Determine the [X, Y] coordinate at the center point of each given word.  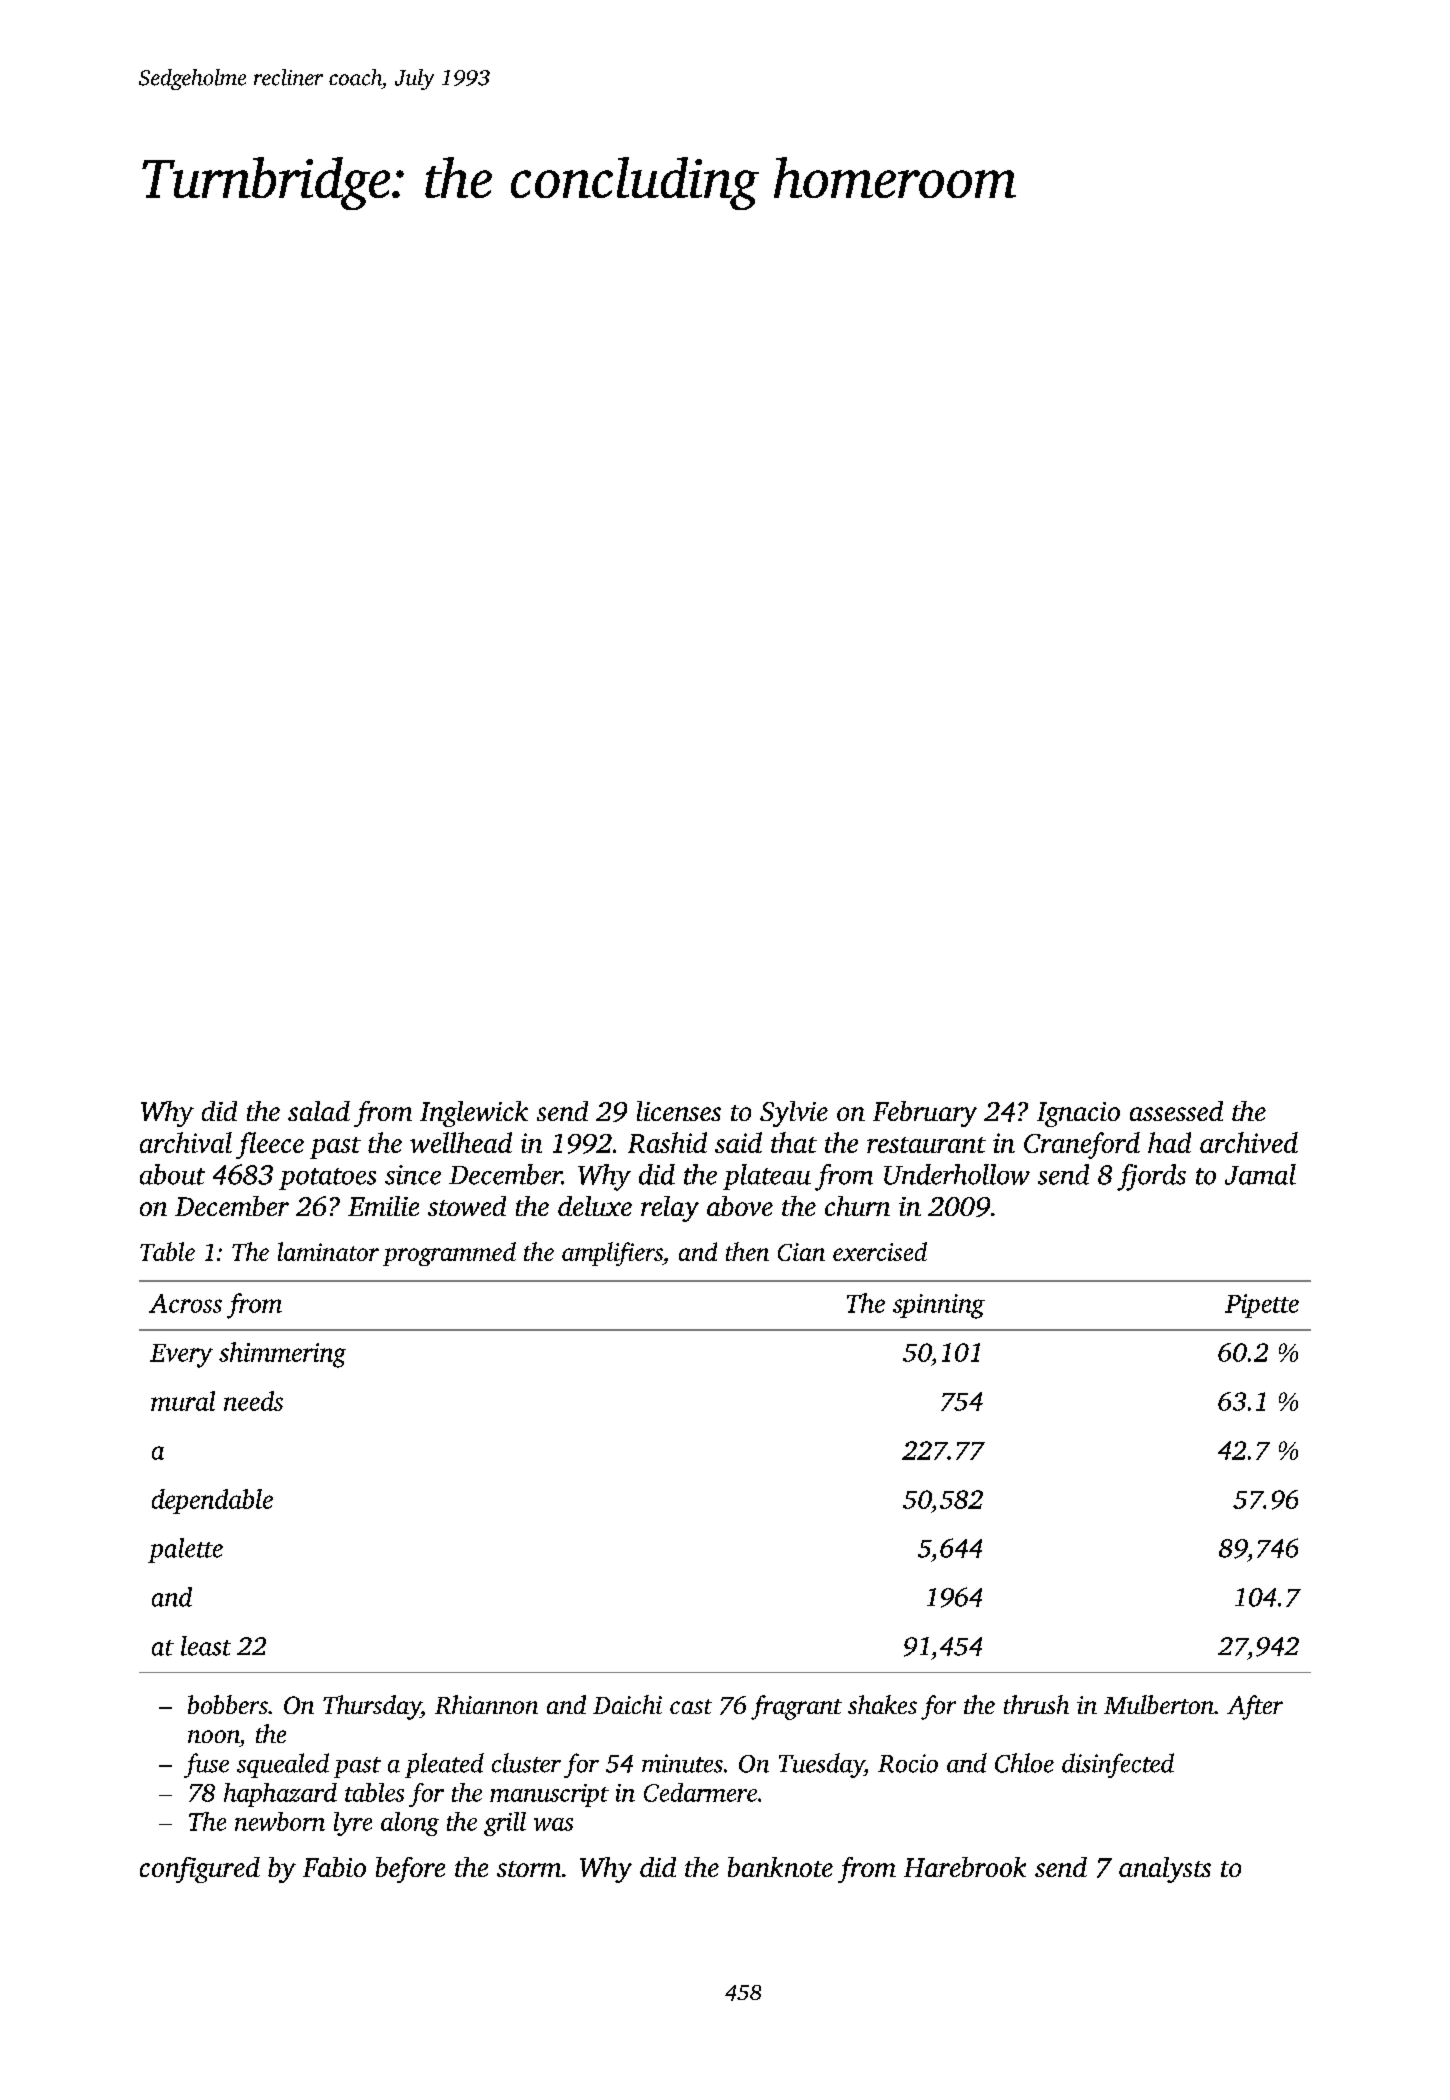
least [206, 1646]
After [1255, 1707]
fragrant [796, 1707]
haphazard [280, 1795]
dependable [212, 1501]
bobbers [228, 1704]
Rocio [908, 1763]
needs [253, 1401]
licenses [679, 1111]
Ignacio [1078, 1114]
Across [185, 1303]
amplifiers [612, 1254]
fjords [1151, 1177]
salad [319, 1111]
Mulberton [1159, 1704]
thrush [1036, 1704]
